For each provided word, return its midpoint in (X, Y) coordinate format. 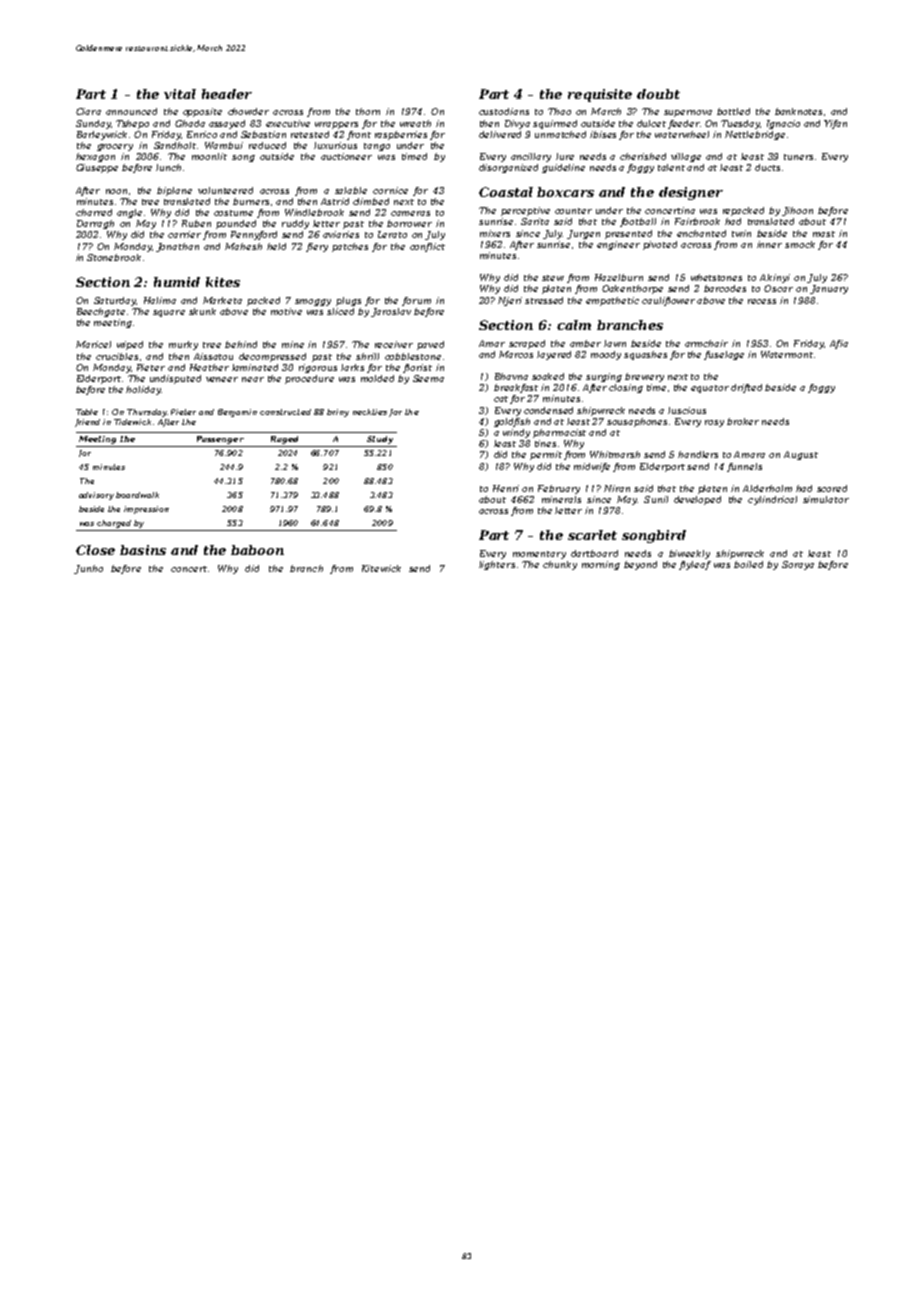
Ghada (190, 123)
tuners (798, 157)
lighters (497, 565)
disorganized (508, 168)
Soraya (798, 565)
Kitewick (381, 568)
